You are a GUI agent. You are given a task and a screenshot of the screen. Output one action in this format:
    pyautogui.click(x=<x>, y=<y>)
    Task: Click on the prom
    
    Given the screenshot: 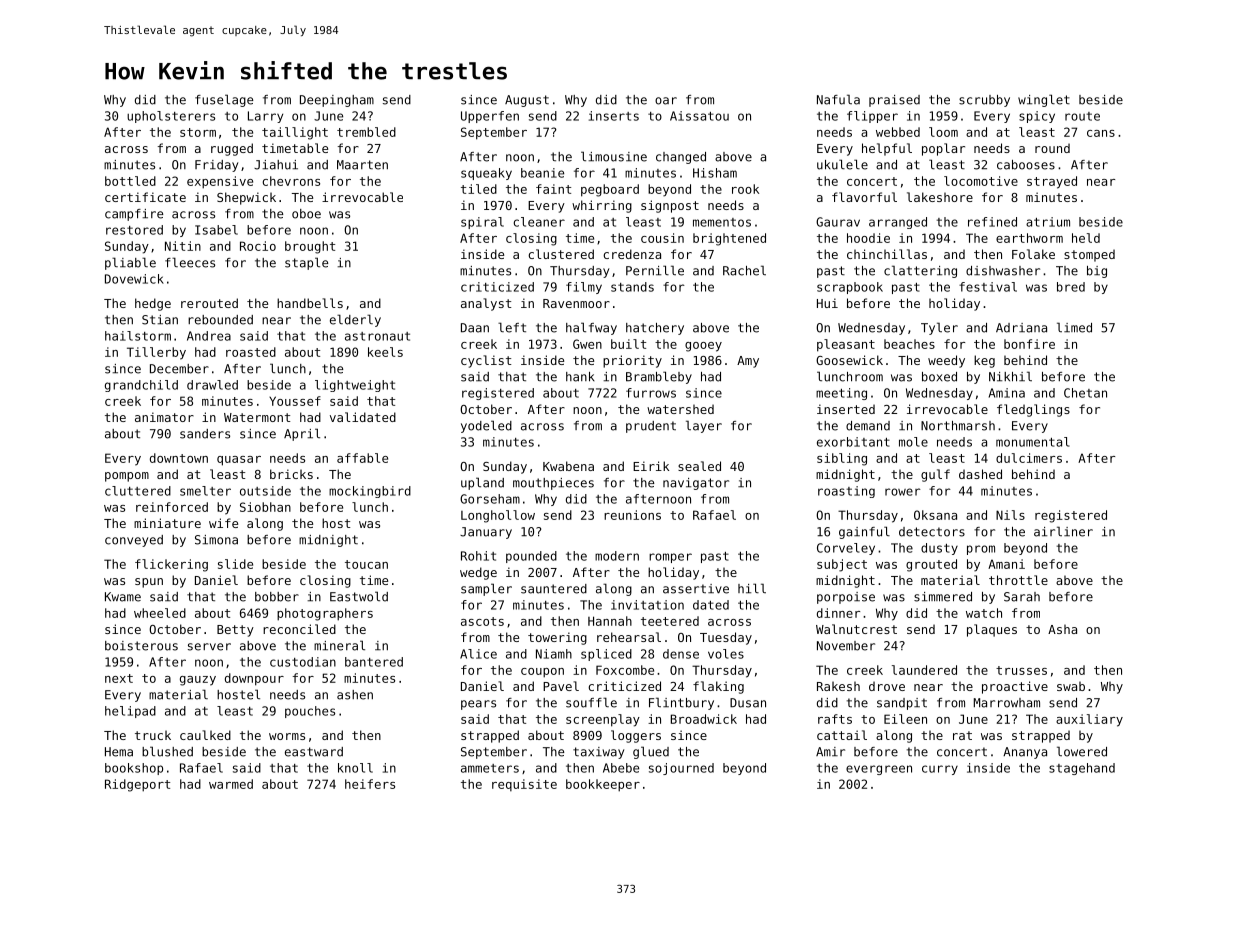 What is the action you would take?
    pyautogui.click(x=981, y=550)
